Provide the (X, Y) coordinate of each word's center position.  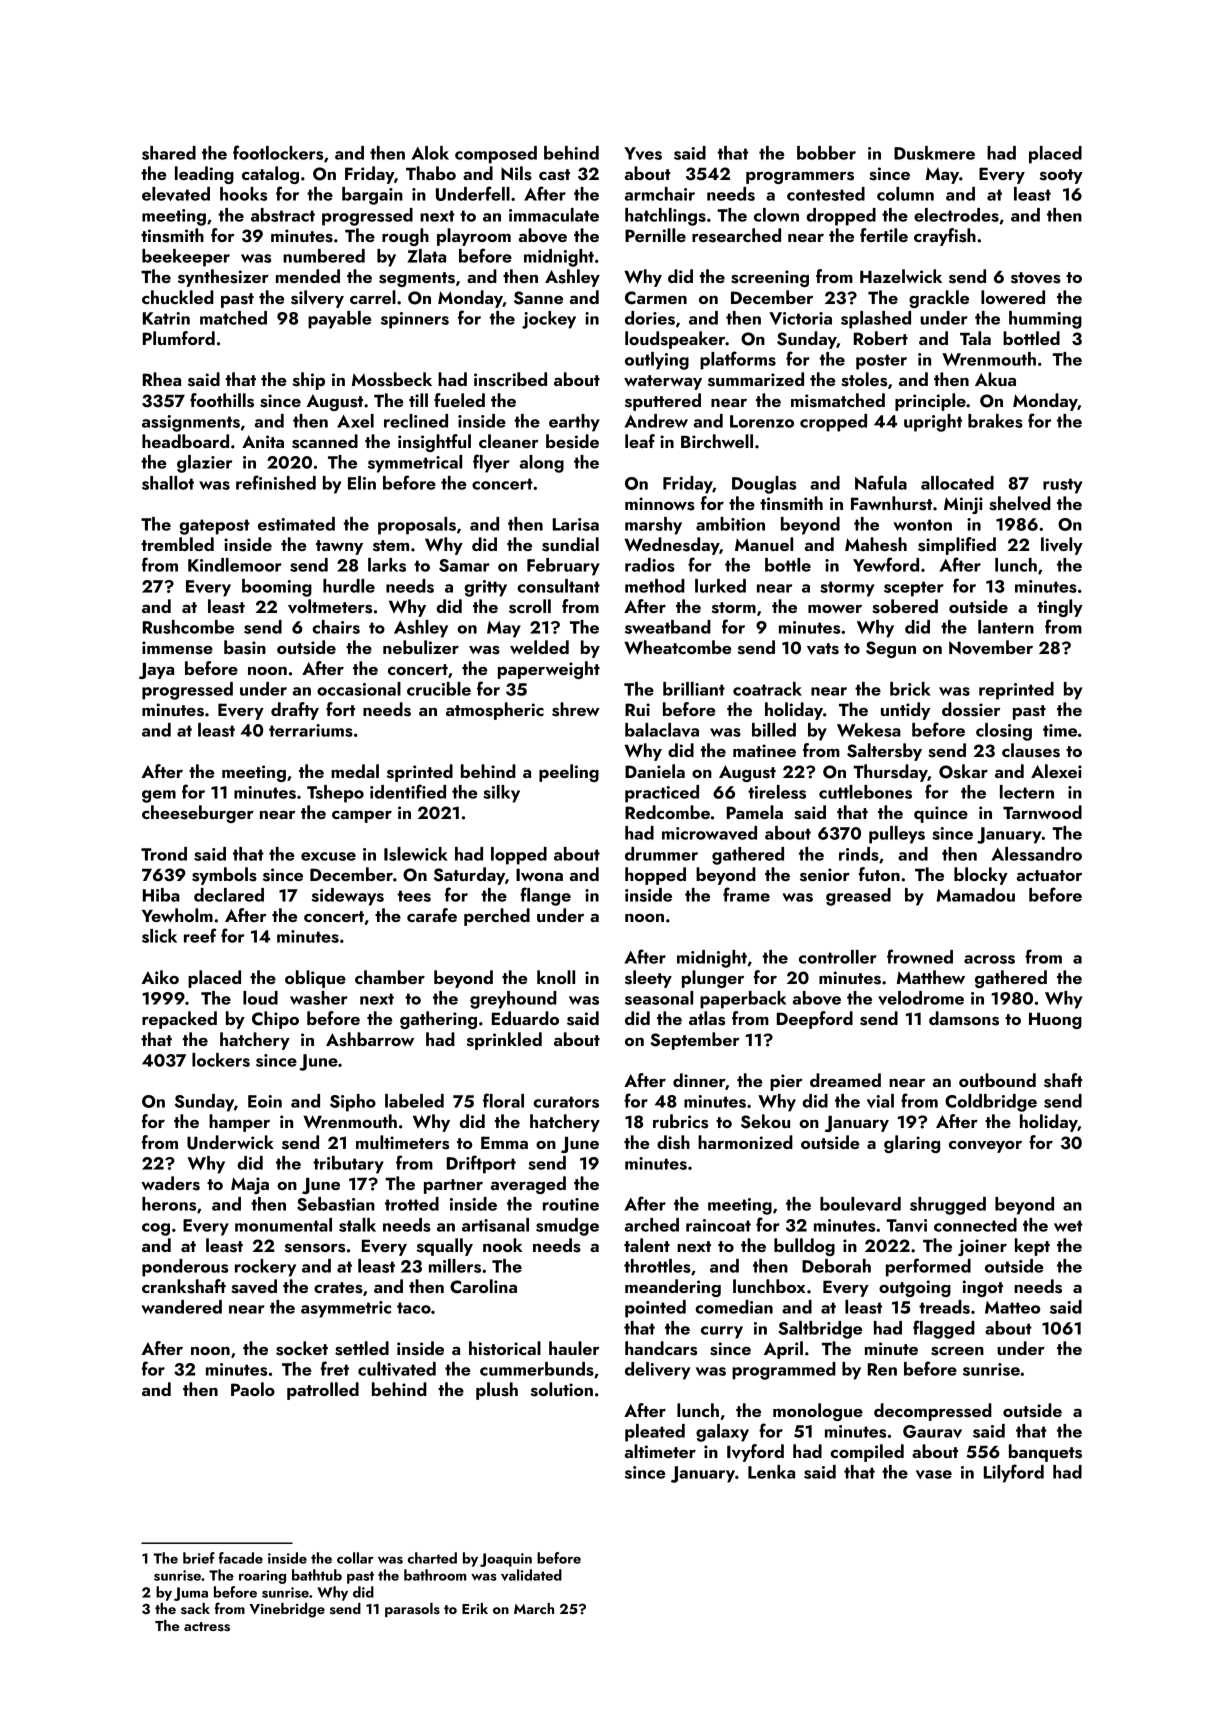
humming (1045, 320)
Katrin (166, 318)
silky (501, 794)
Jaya (156, 671)
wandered (181, 1307)
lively (1062, 546)
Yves (643, 153)
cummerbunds (537, 1369)
